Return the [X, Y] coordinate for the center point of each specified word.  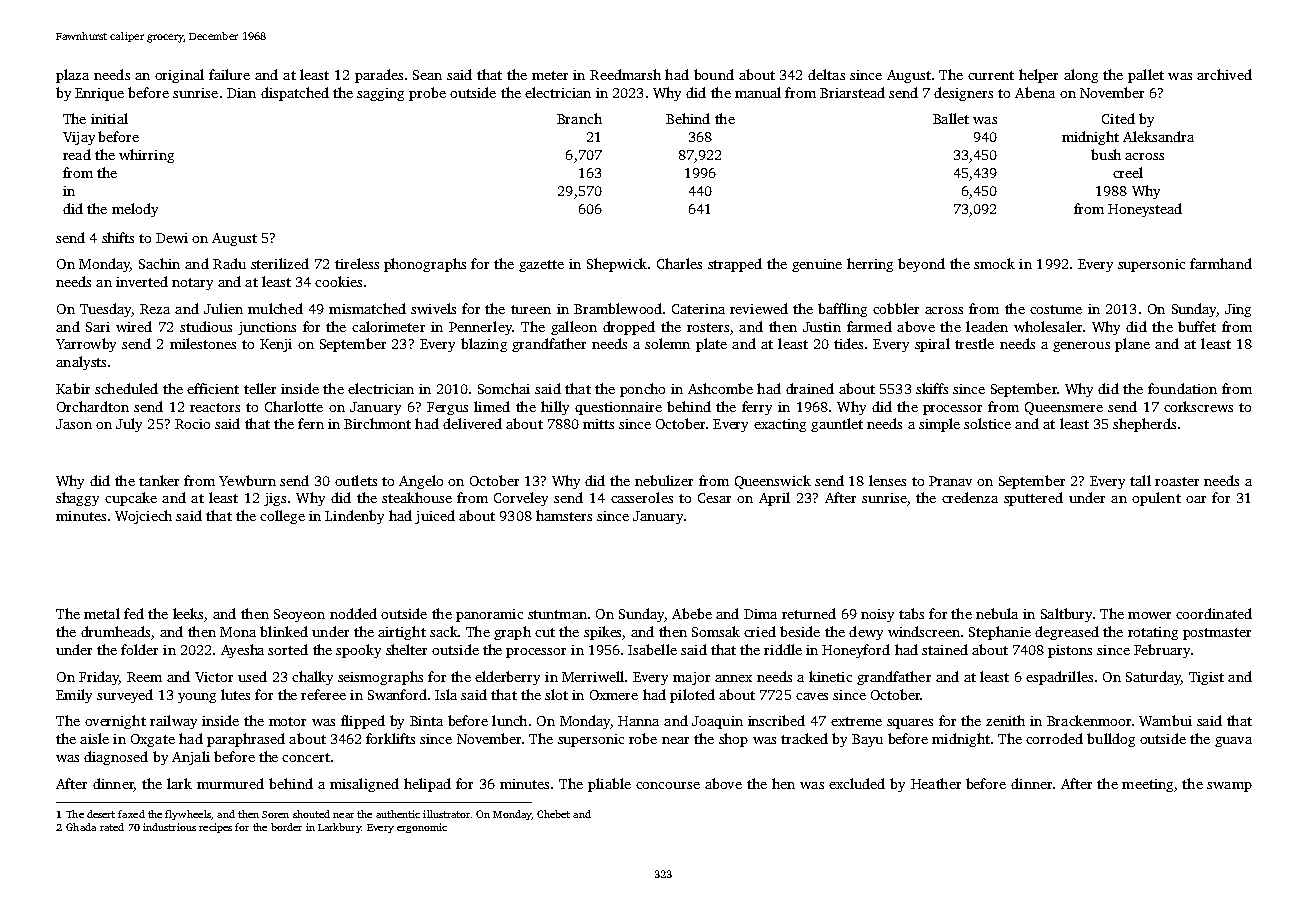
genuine [817, 265]
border [286, 827]
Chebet [553, 814]
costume [1056, 309]
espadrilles [1059, 678]
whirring [146, 156]
